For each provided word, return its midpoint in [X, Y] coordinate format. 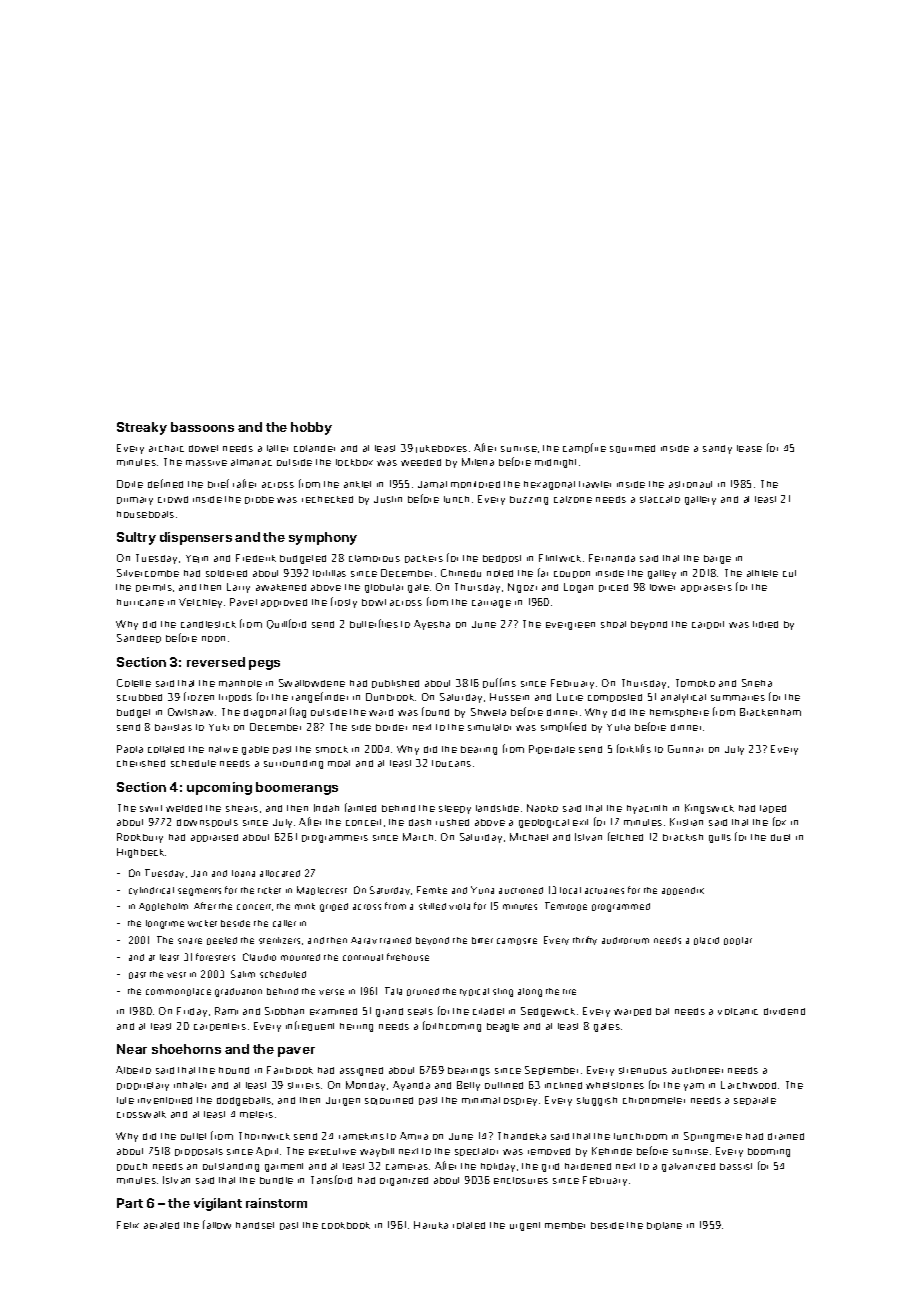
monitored [475, 484]
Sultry [136, 538]
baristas [173, 727]
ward [381, 712]
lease [749, 448]
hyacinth [647, 809]
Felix [128, 1225]
